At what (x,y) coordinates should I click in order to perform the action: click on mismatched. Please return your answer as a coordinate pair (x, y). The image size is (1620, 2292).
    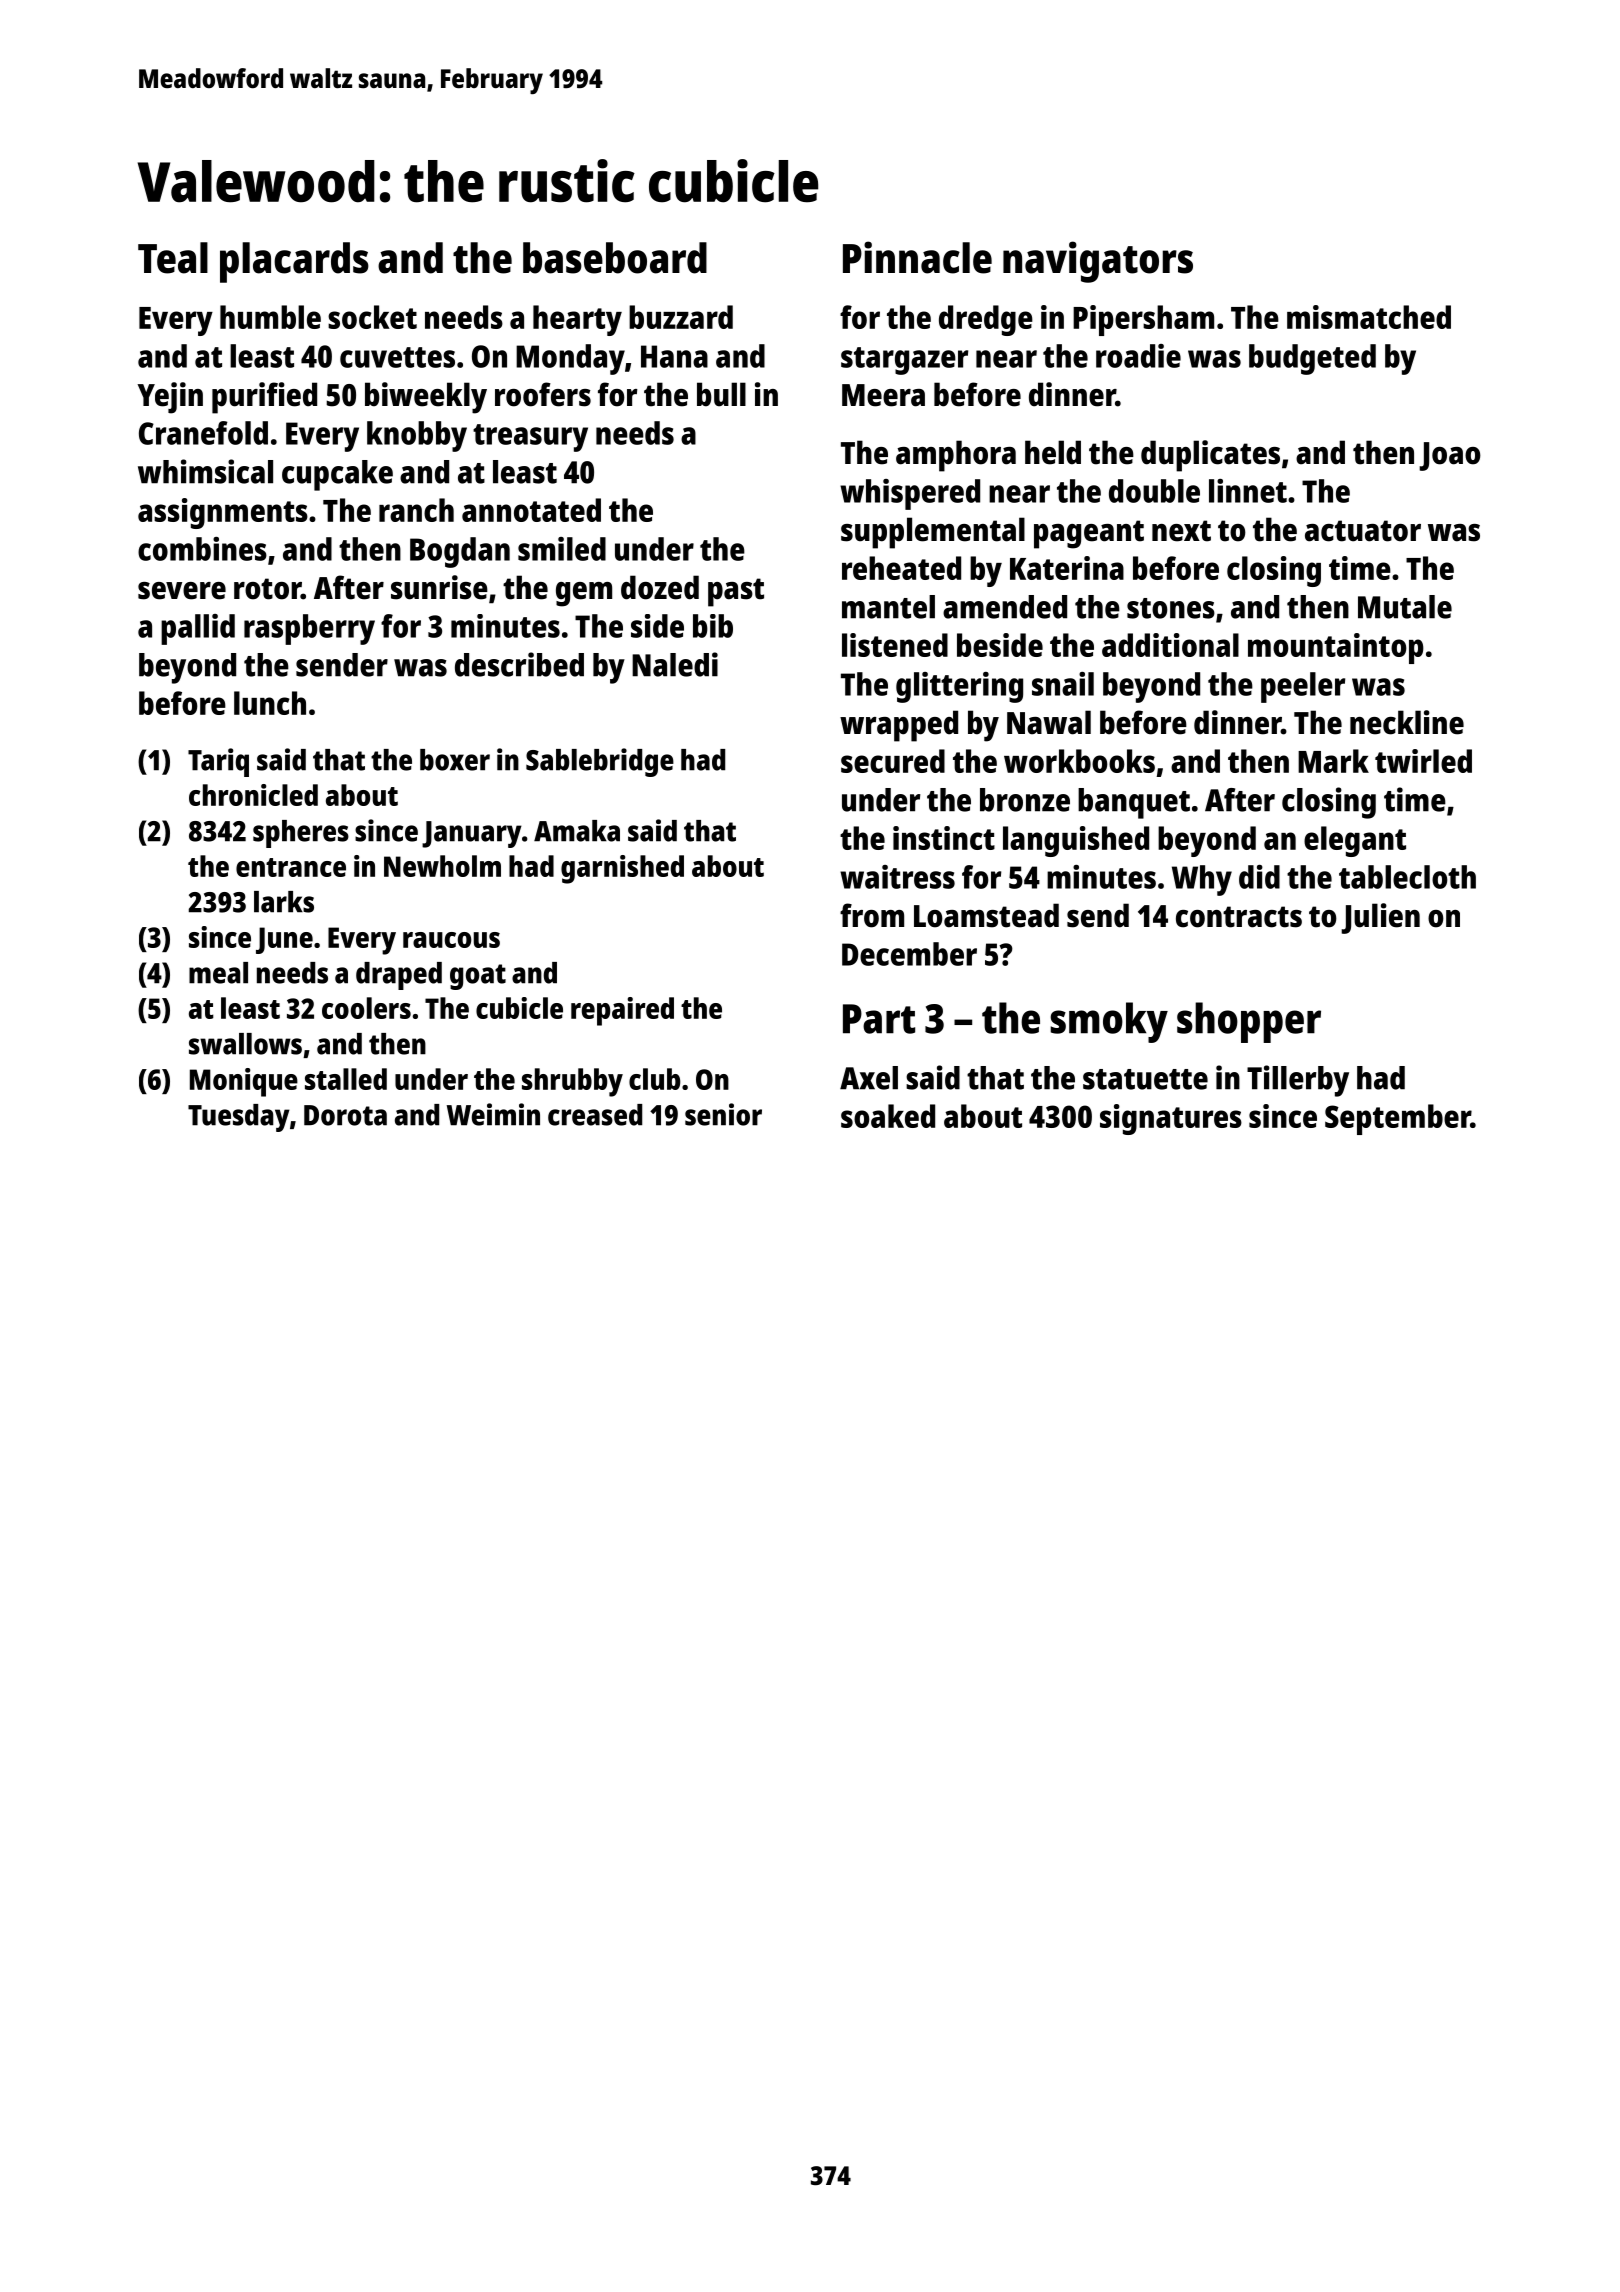
    Looking at the image, I should click on (1369, 317).
